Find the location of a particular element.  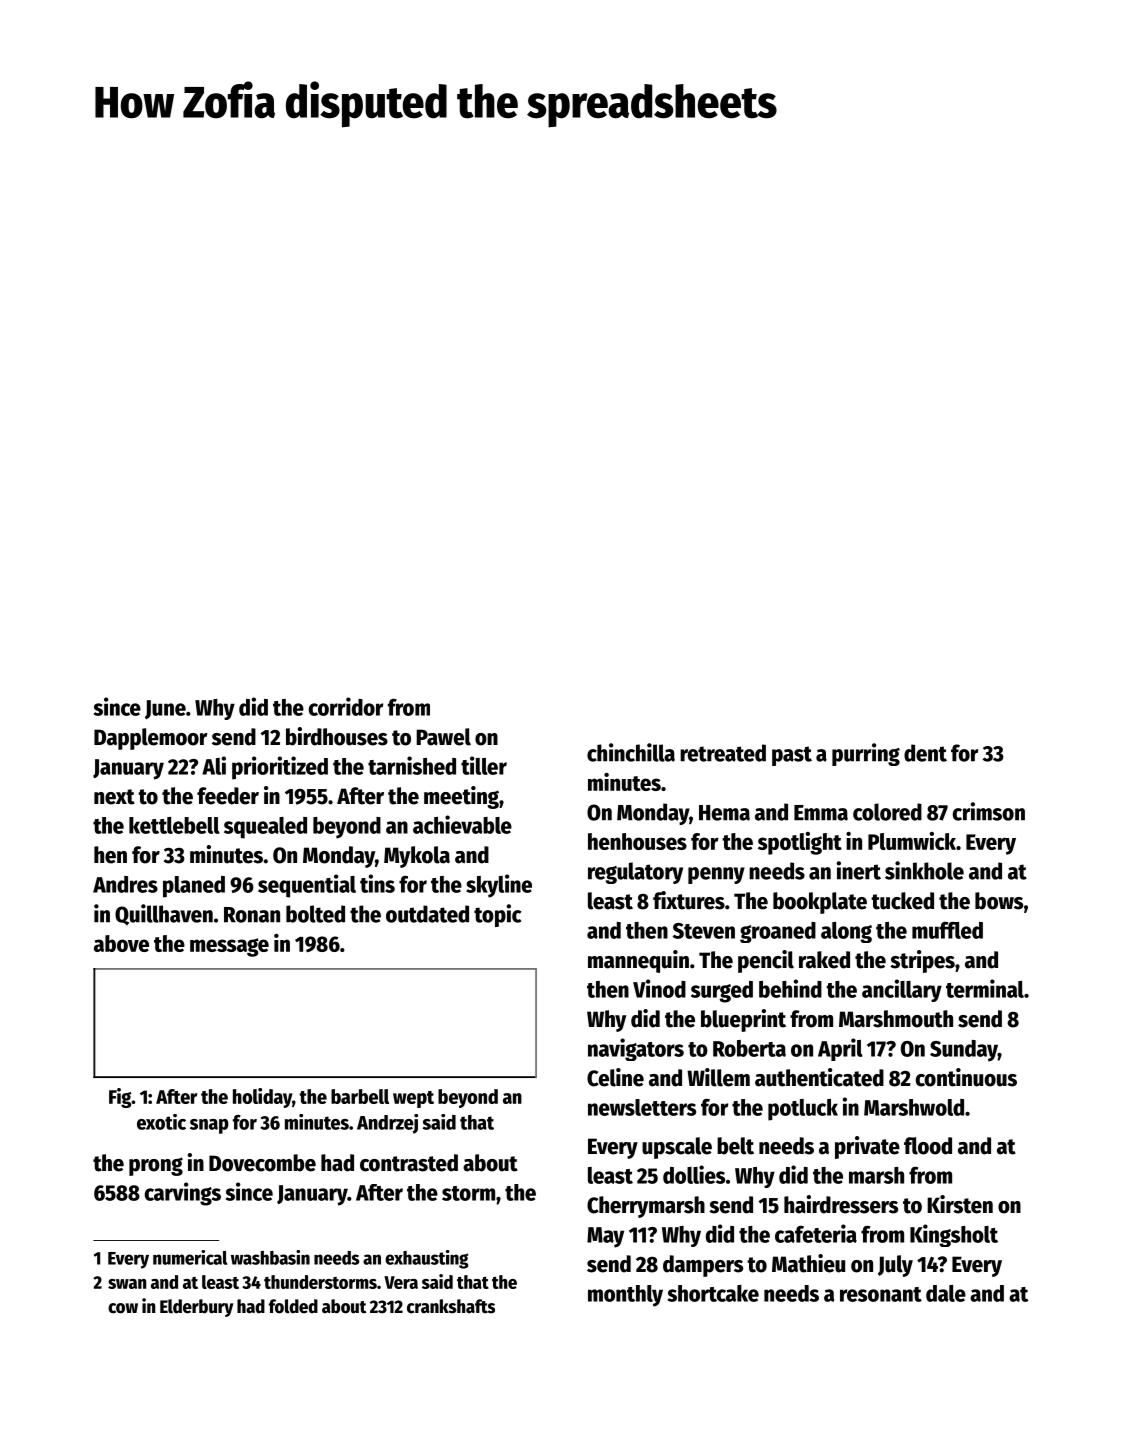

bolted is located at coordinates (315, 914).
